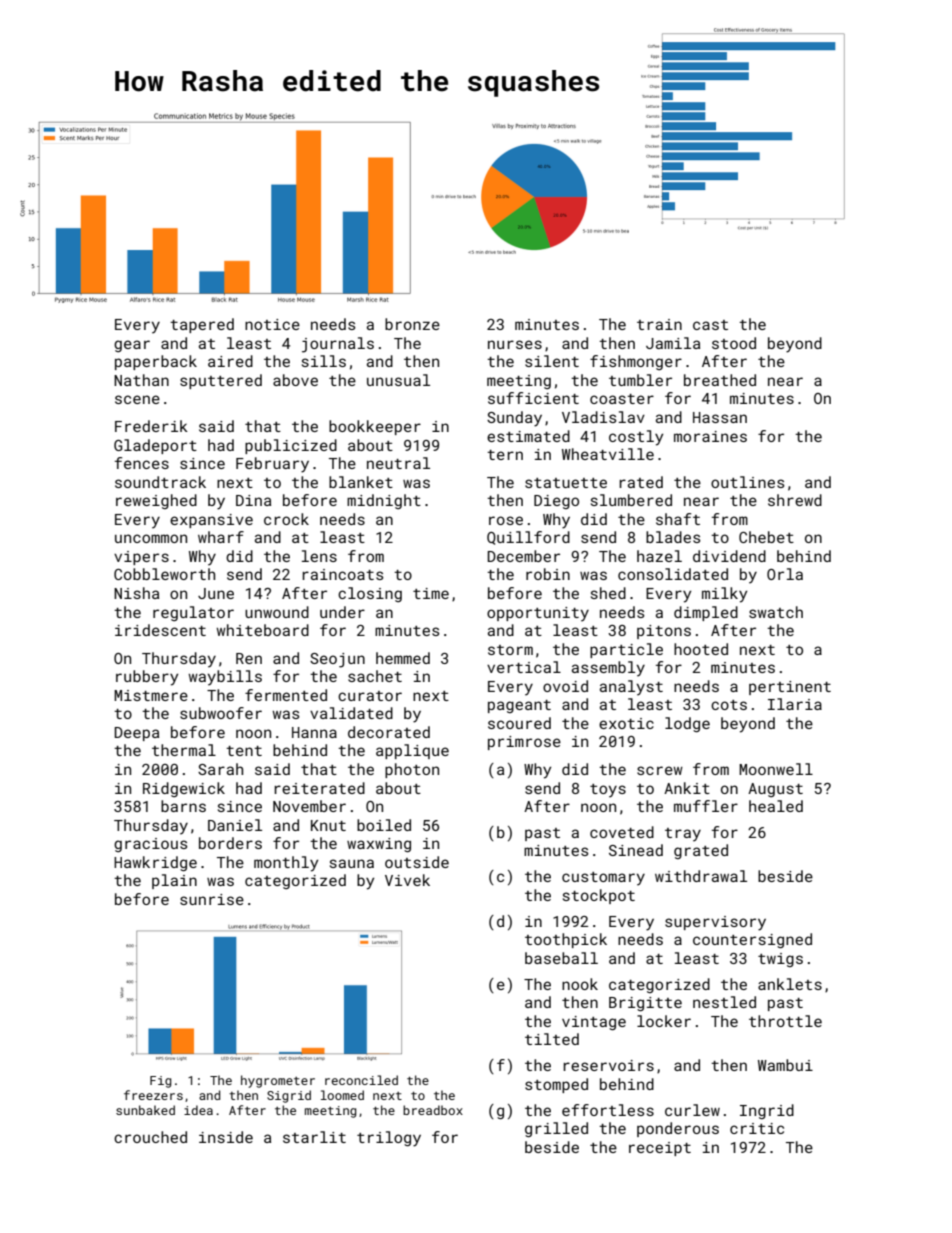  I want to click on sunrise, so click(212, 899).
